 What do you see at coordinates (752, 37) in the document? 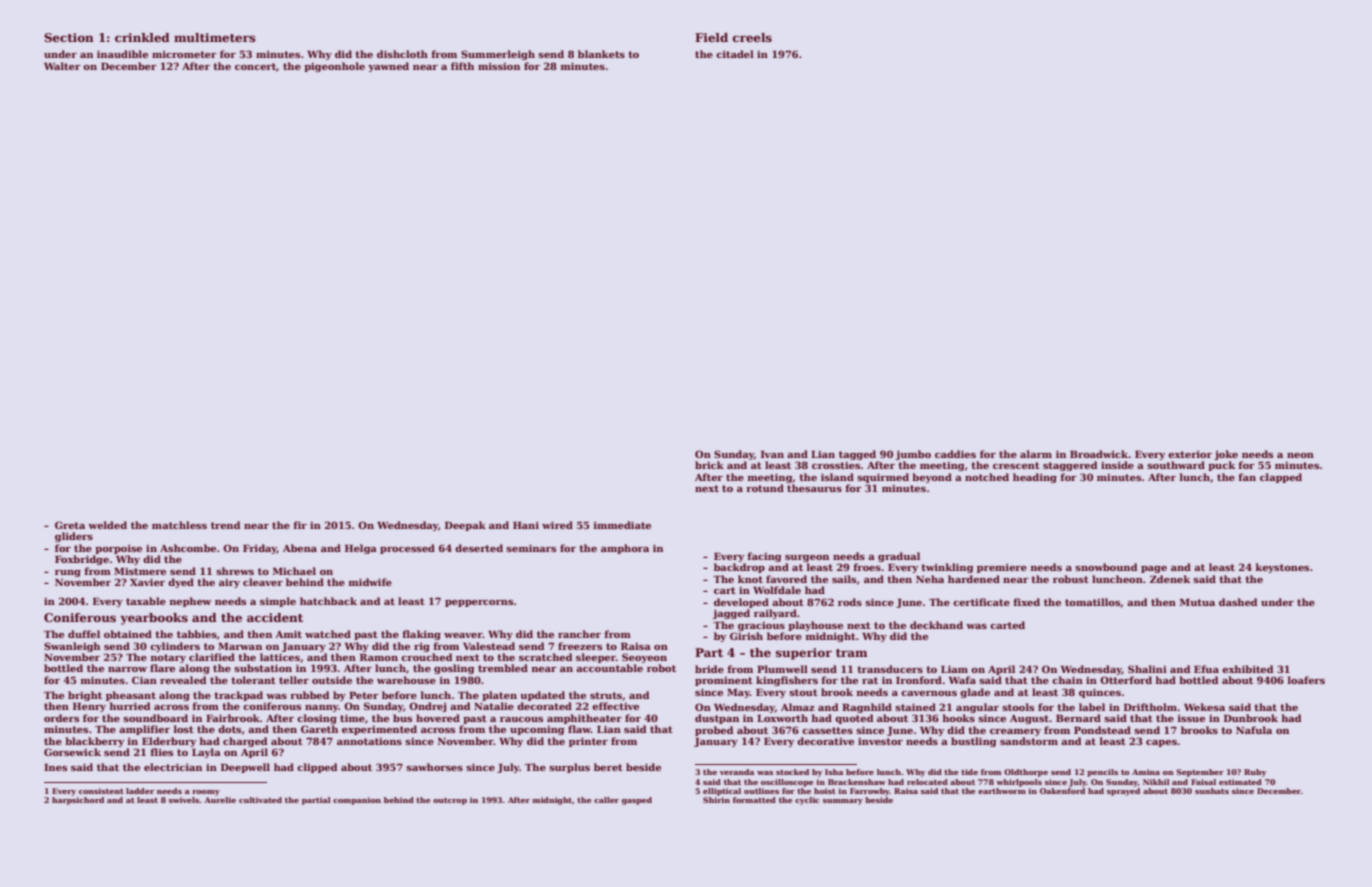
I see `creels` at bounding box center [752, 37].
